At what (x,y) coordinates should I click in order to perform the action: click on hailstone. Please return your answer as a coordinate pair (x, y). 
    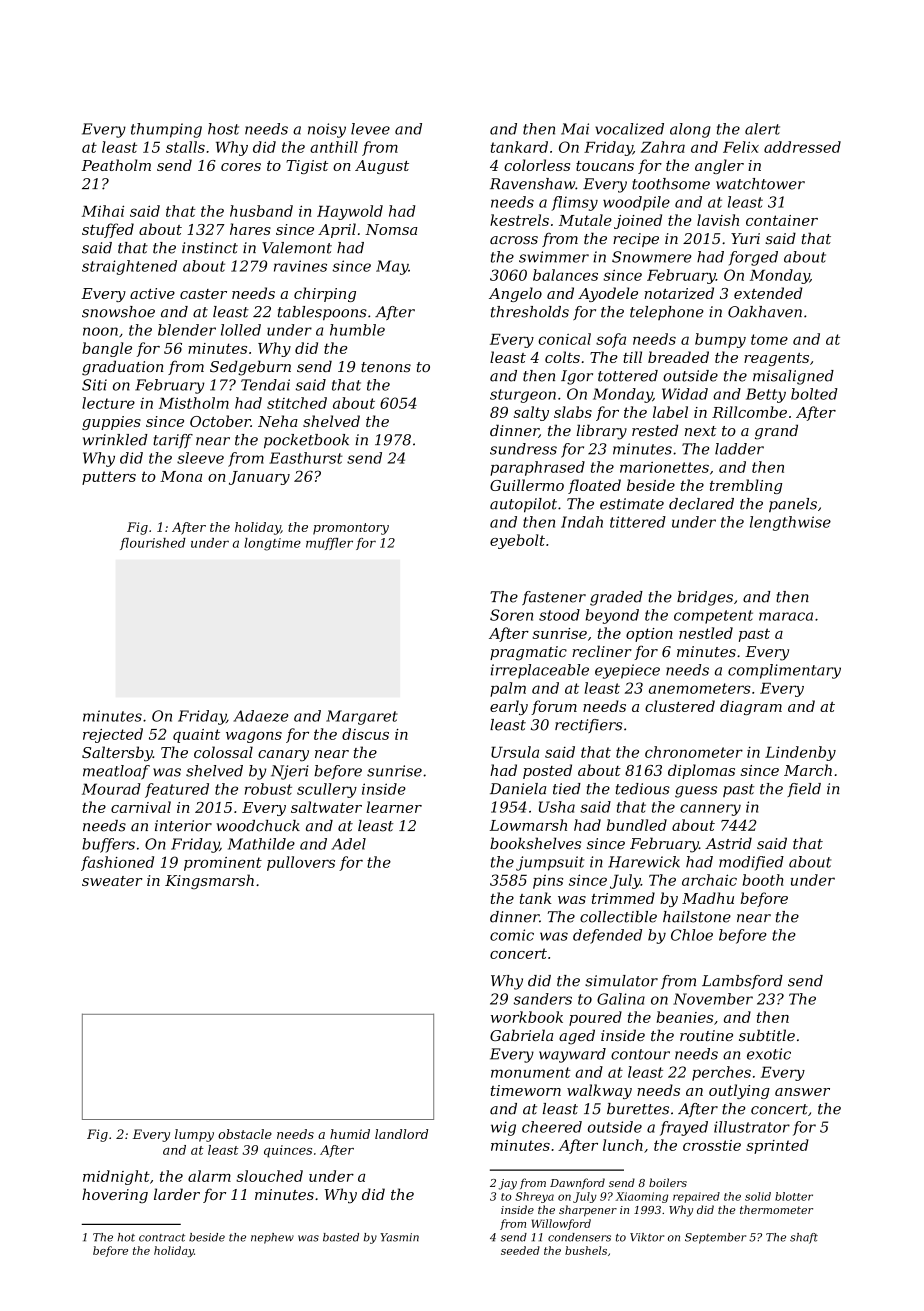
    Looking at the image, I should click on (697, 917).
